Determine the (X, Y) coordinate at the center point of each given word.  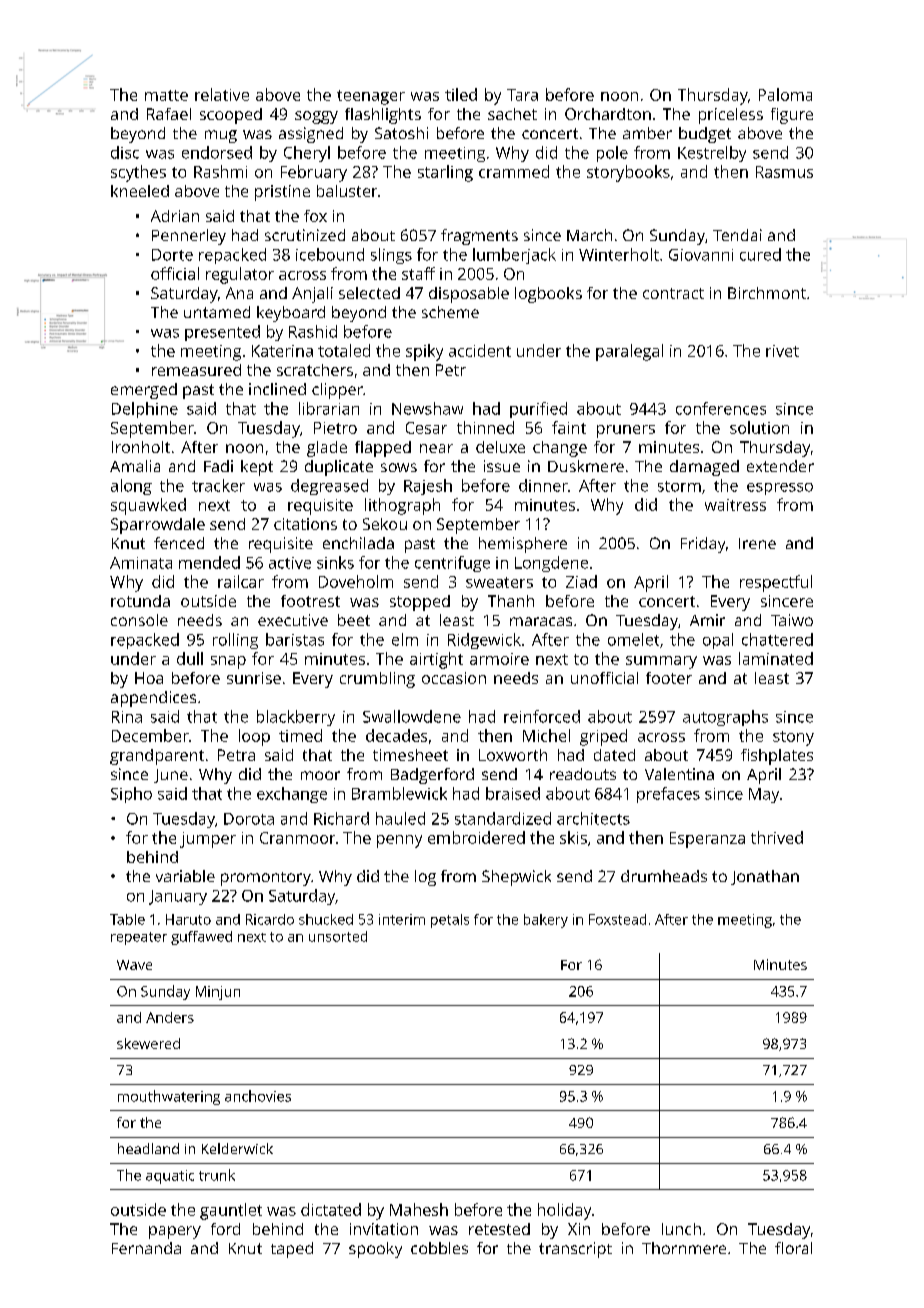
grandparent (157, 757)
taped (292, 1250)
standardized (503, 818)
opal (718, 641)
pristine (282, 193)
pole (612, 154)
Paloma (785, 94)
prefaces (668, 795)
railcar (241, 581)
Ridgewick (484, 641)
